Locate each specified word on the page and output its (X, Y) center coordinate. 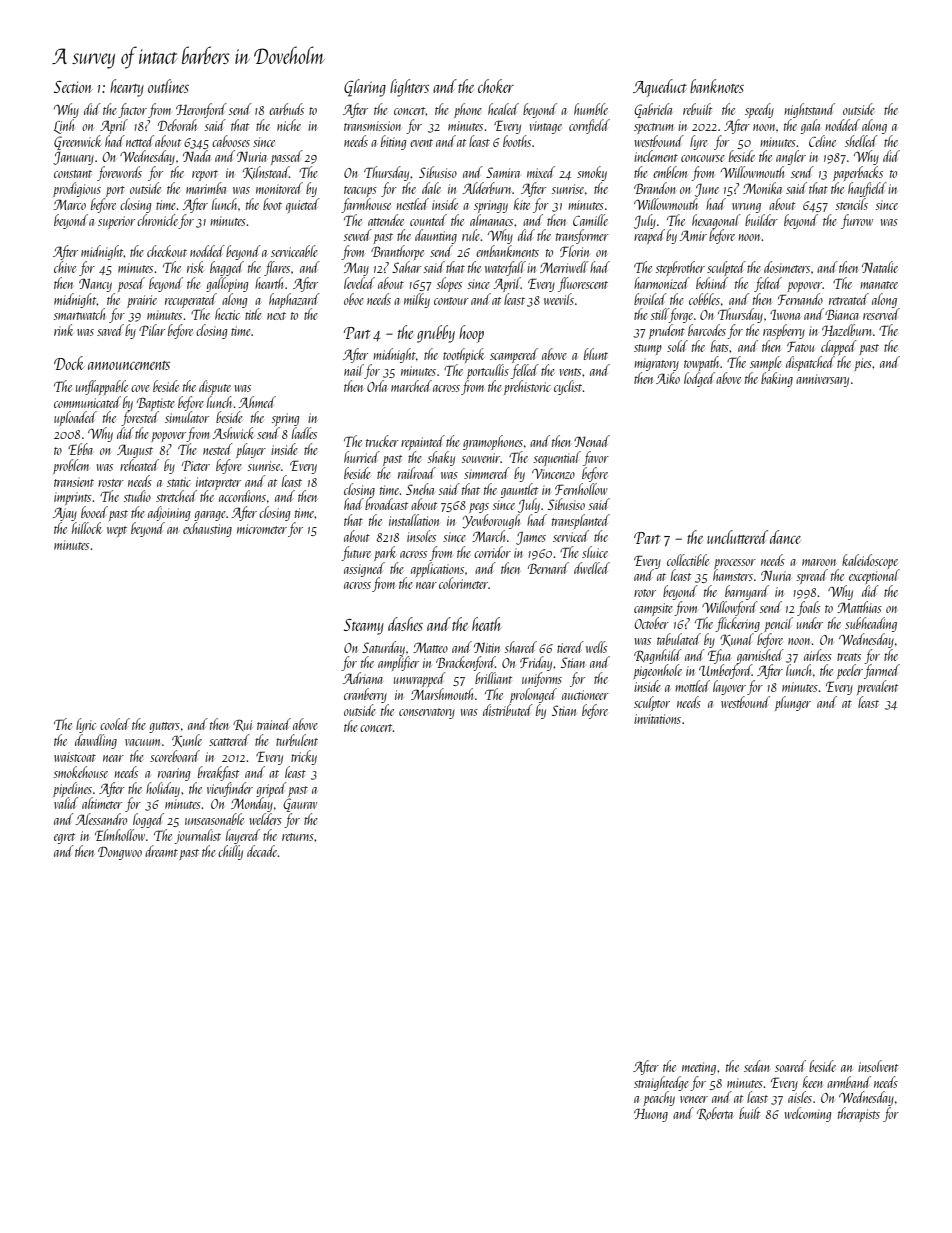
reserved (881, 314)
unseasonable (214, 819)
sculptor (652, 703)
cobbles (704, 299)
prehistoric (527, 387)
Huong (651, 1115)
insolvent (878, 1066)
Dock (69, 363)
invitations (657, 719)
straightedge (661, 1083)
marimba (206, 188)
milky (417, 300)
